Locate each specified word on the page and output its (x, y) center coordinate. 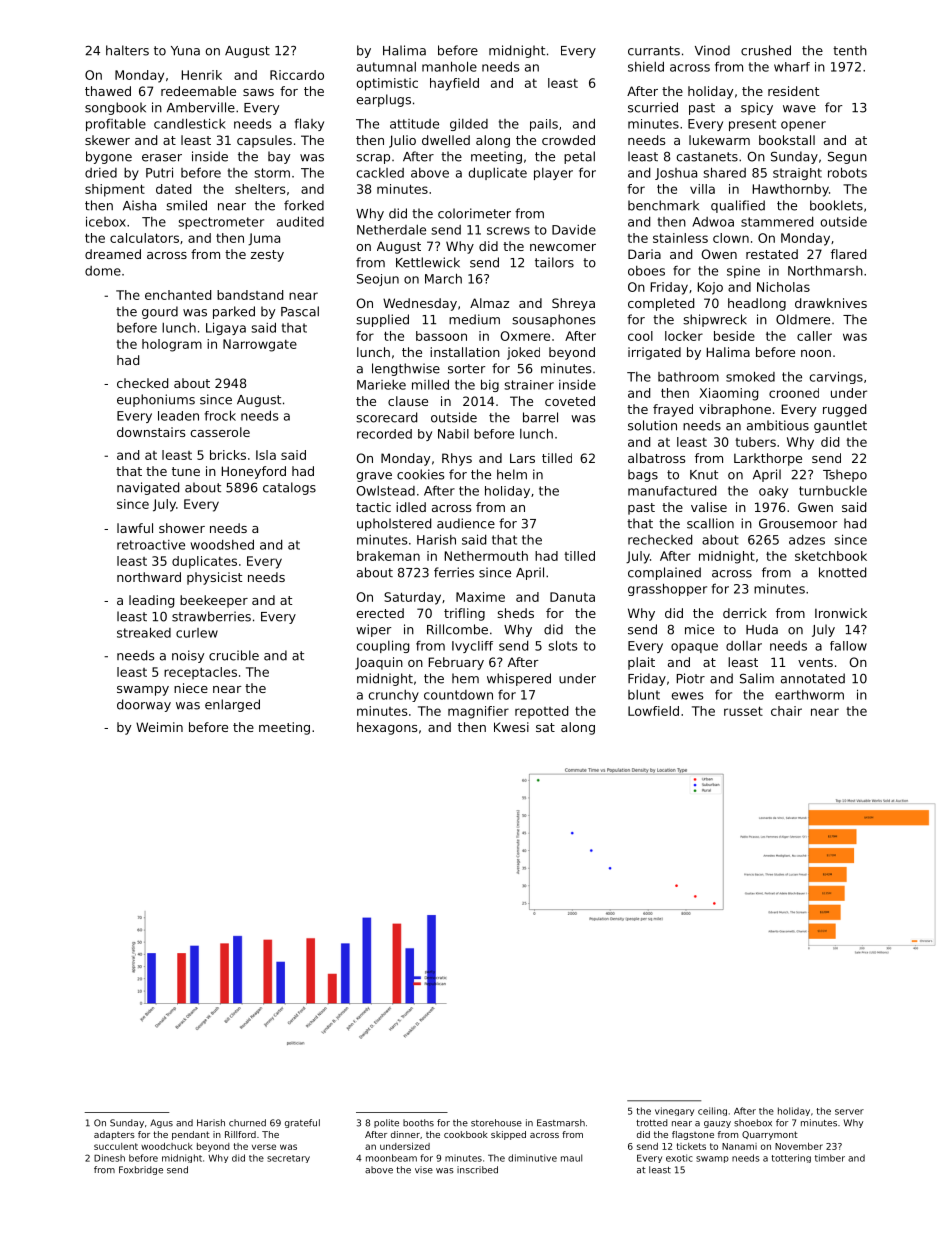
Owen (719, 254)
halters (127, 50)
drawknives (831, 303)
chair (786, 711)
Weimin (159, 727)
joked (523, 353)
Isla (266, 455)
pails (544, 125)
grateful (302, 1123)
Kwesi (511, 727)
